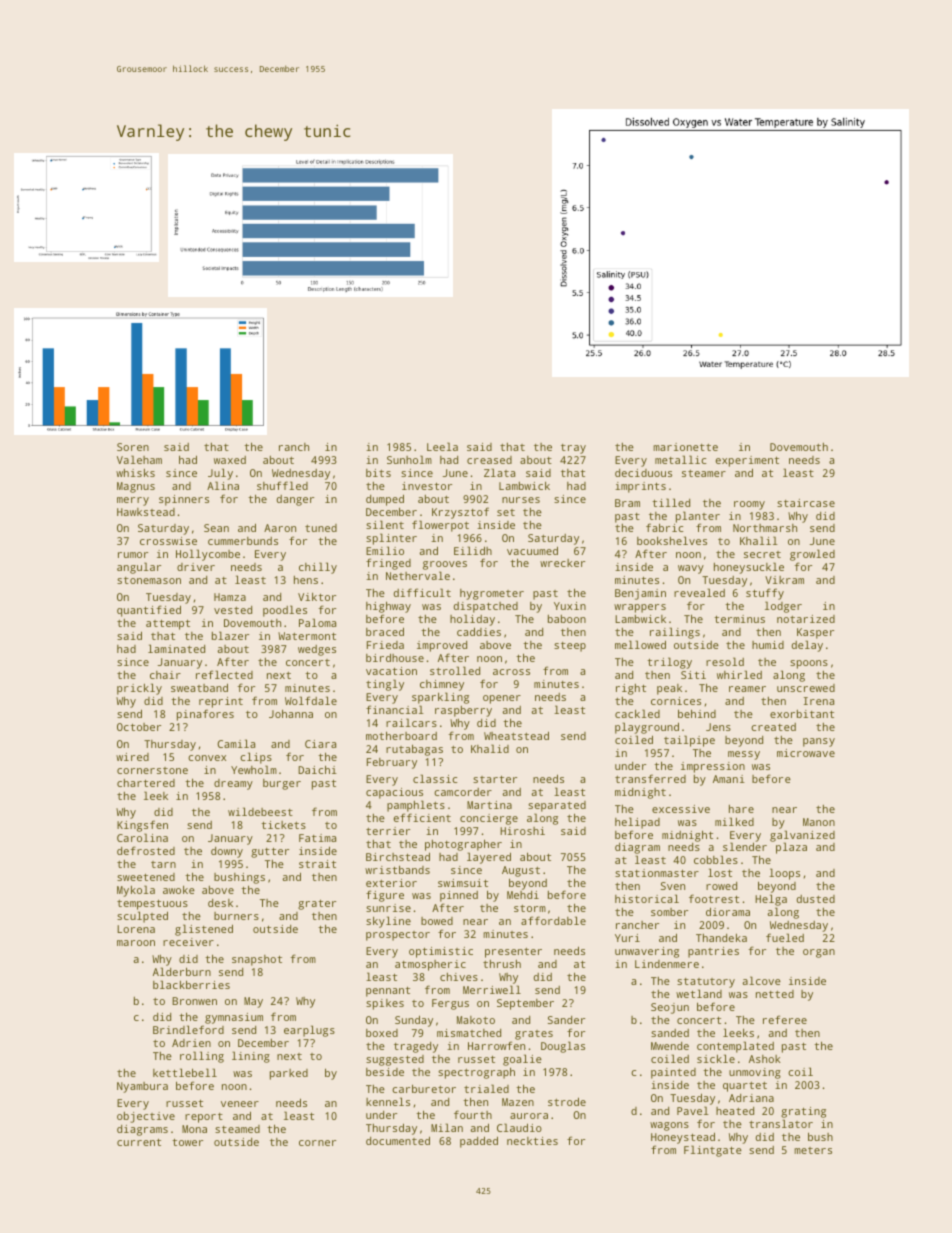  Describe the element at coordinates (227, 852) in the screenshot. I see `downy` at that location.
